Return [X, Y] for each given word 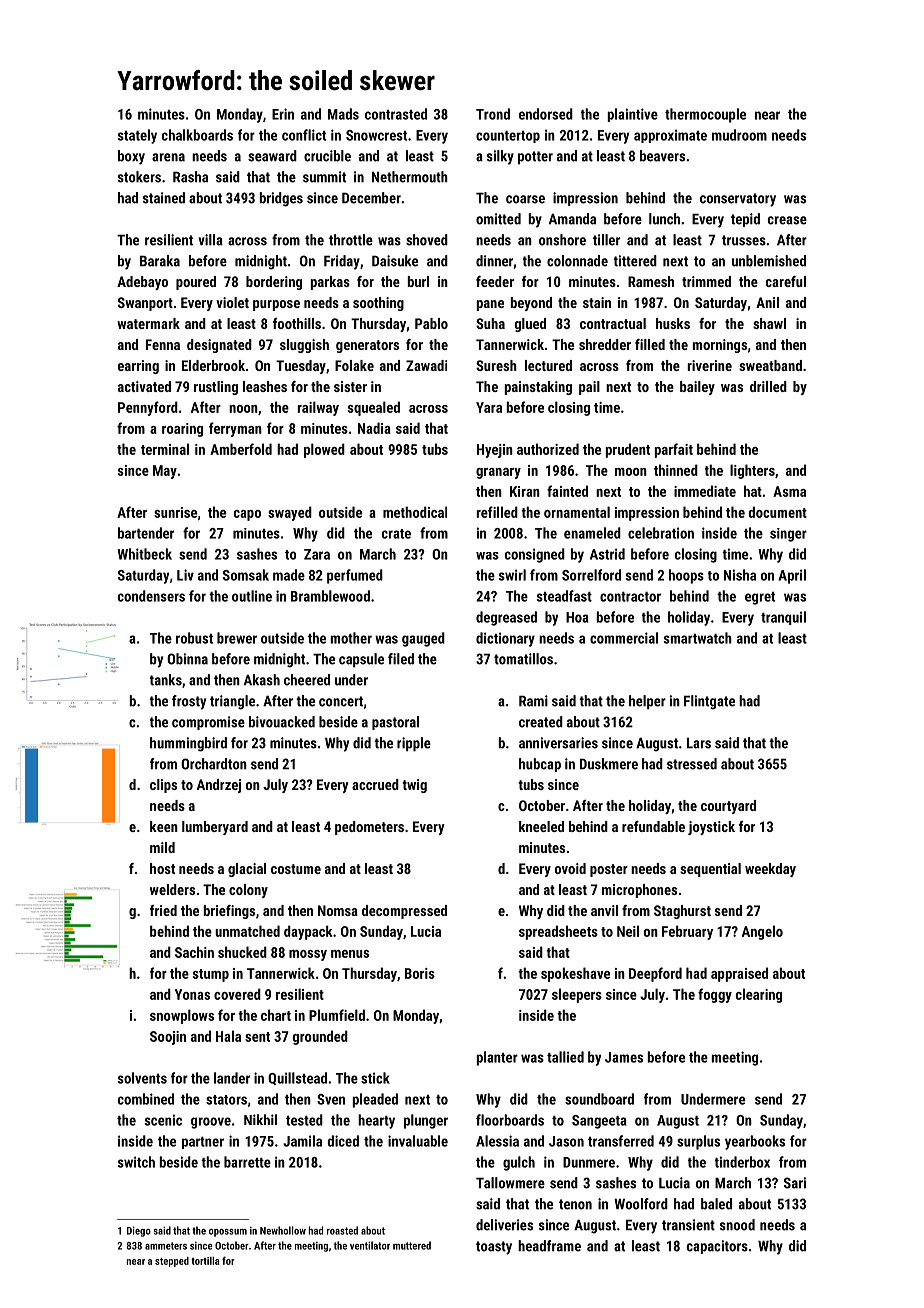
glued [530, 325]
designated [219, 346]
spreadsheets [558, 932]
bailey [697, 388]
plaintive [632, 115]
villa [210, 240]
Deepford [655, 974]
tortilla [205, 1261]
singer [788, 535]
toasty [494, 1248]
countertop [508, 137]
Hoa [577, 617]
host [162, 868]
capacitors [717, 1247]
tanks [166, 680]
